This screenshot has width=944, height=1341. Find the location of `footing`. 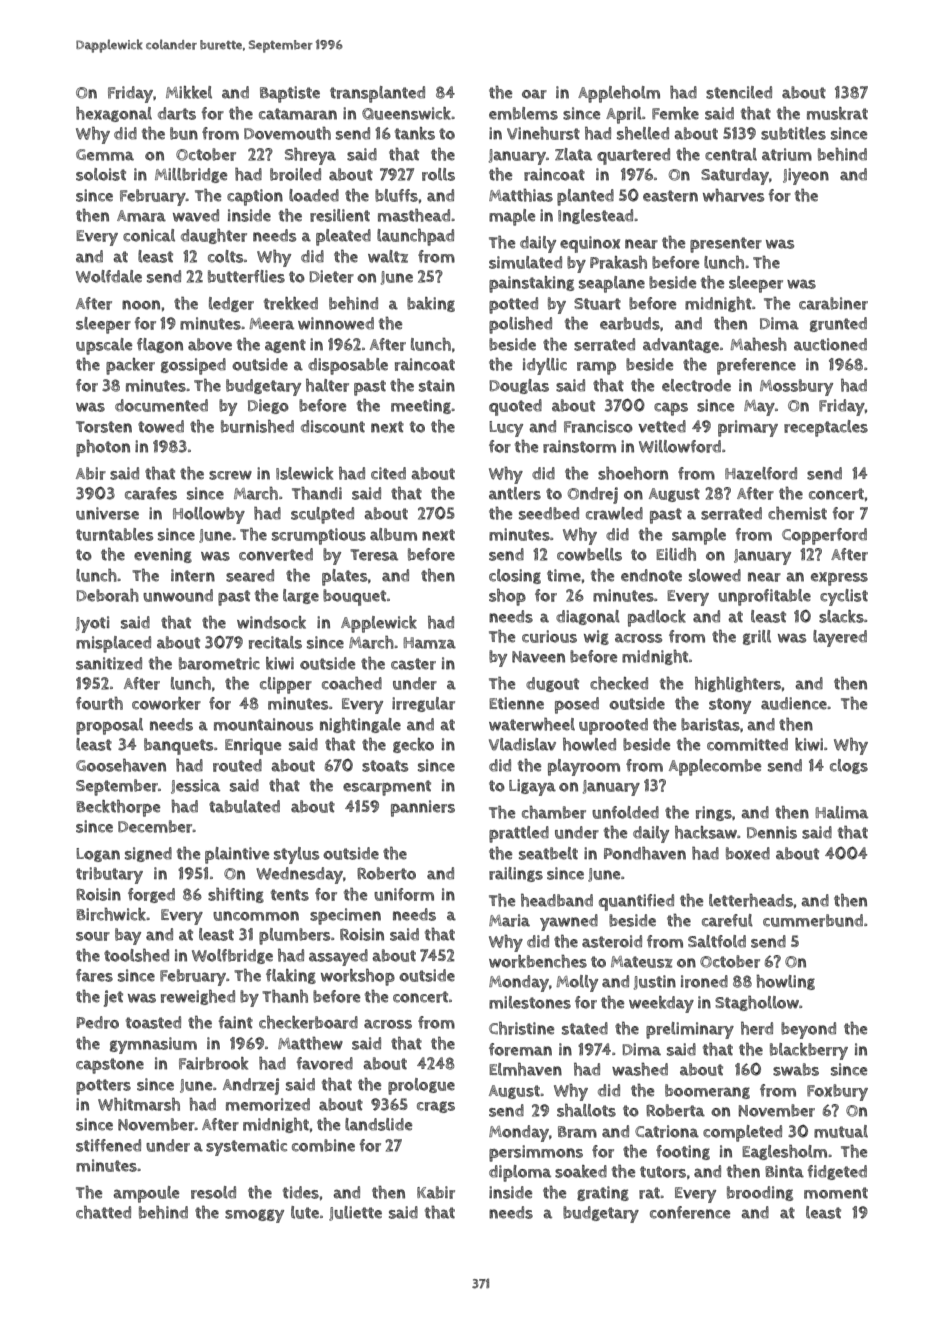

footing is located at coordinates (683, 1152).
